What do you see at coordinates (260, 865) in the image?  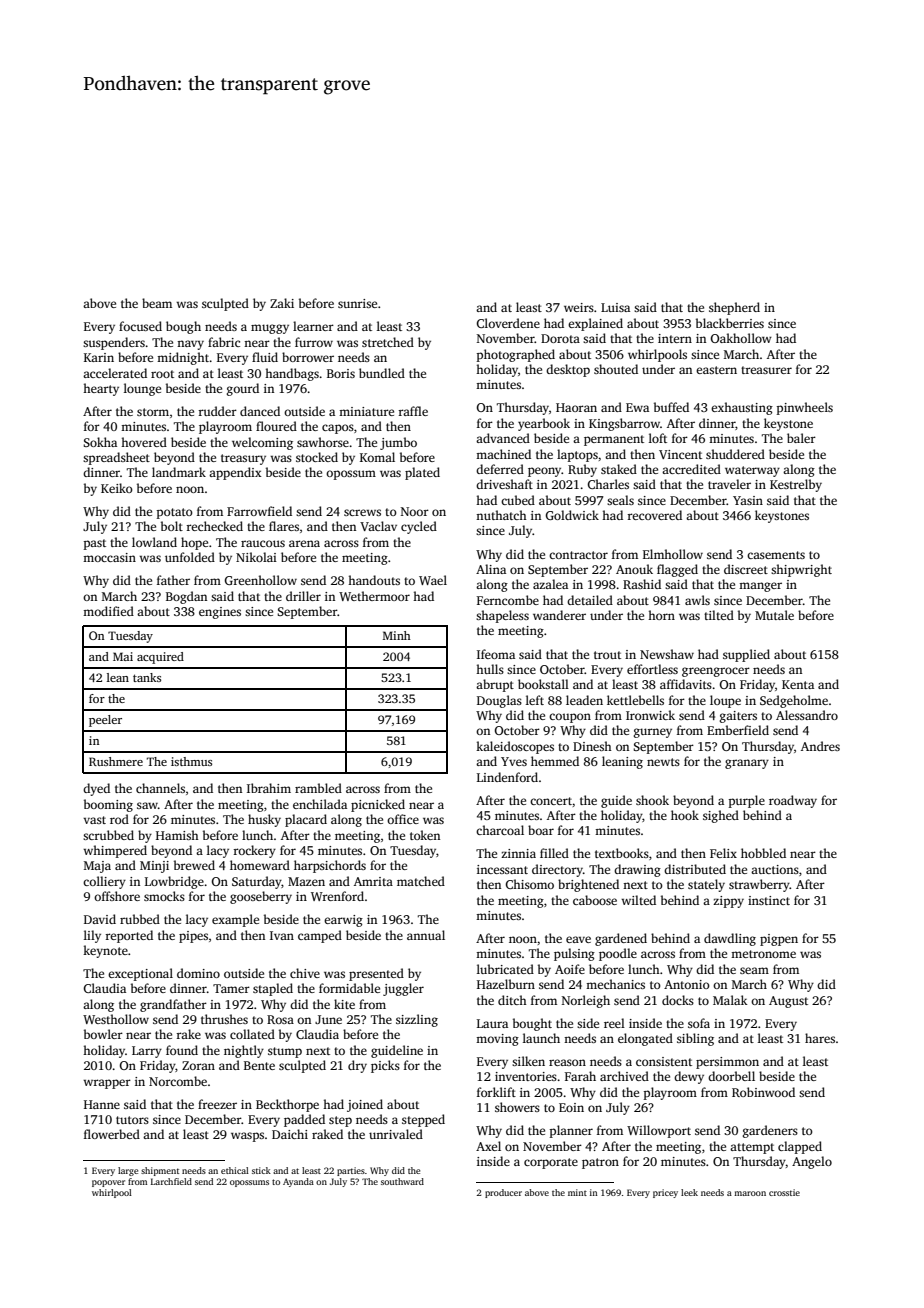 I see `homeward` at bounding box center [260, 865].
